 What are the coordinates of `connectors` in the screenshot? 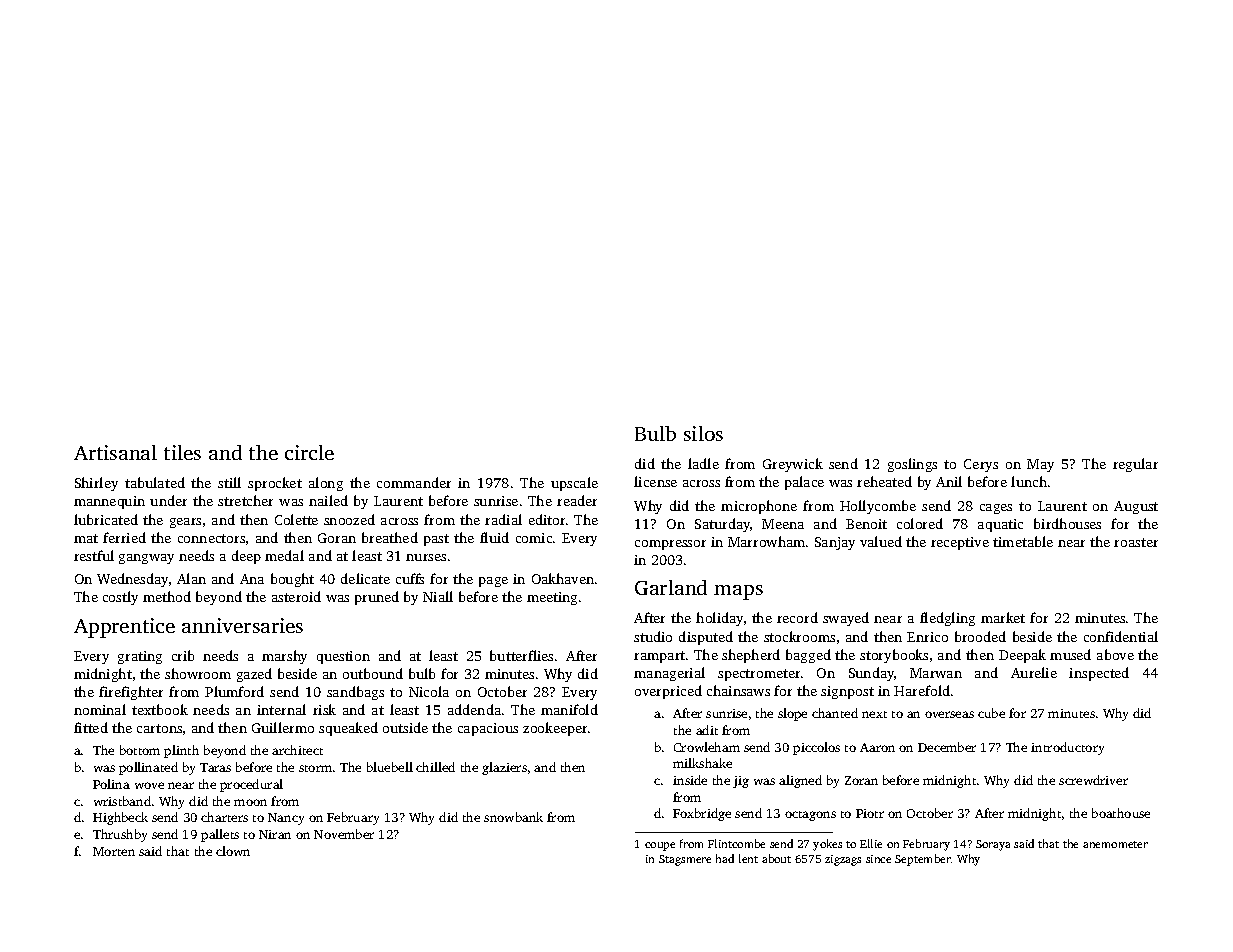 It's located at (211, 538).
